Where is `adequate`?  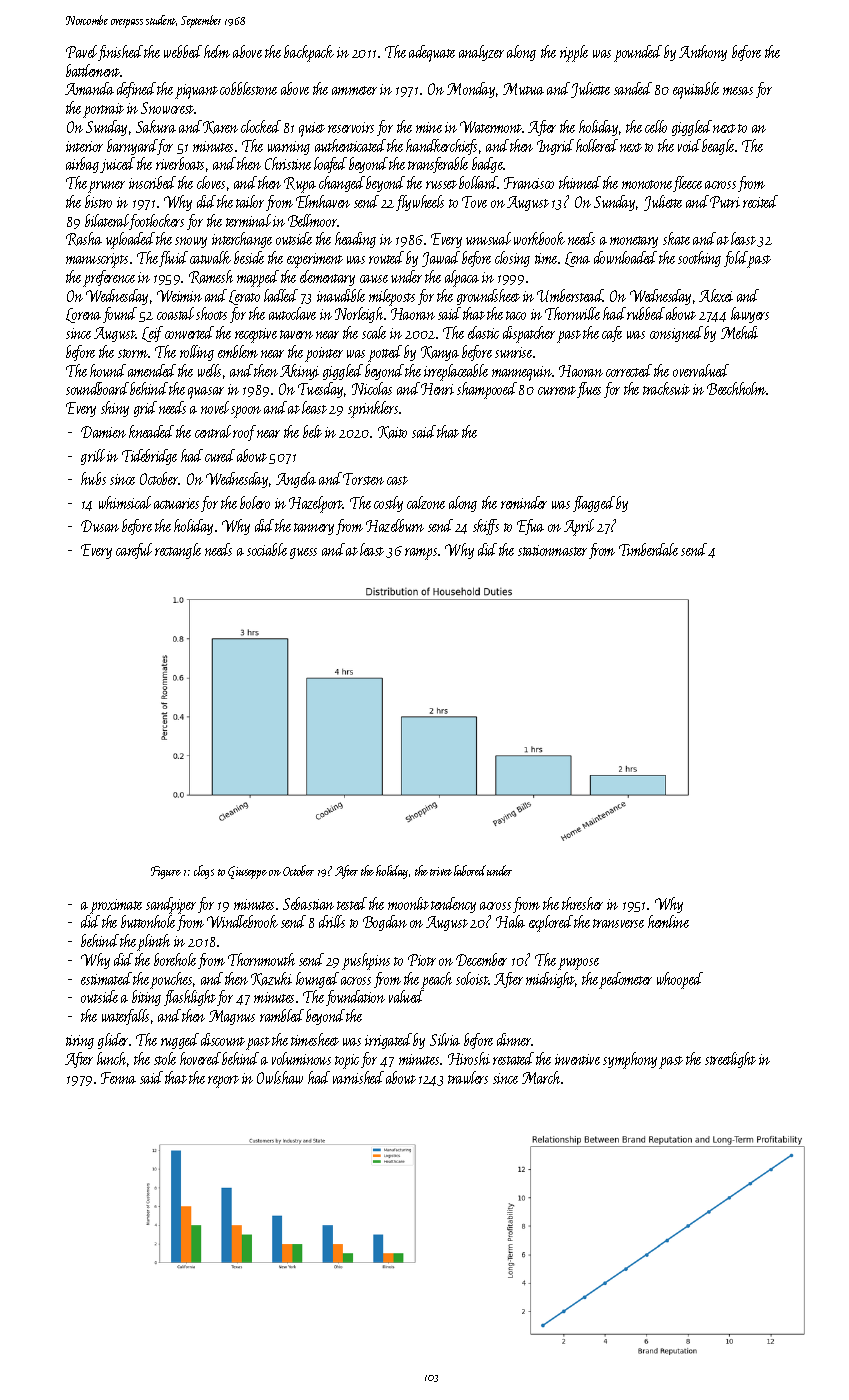 adequate is located at coordinates (432, 53).
